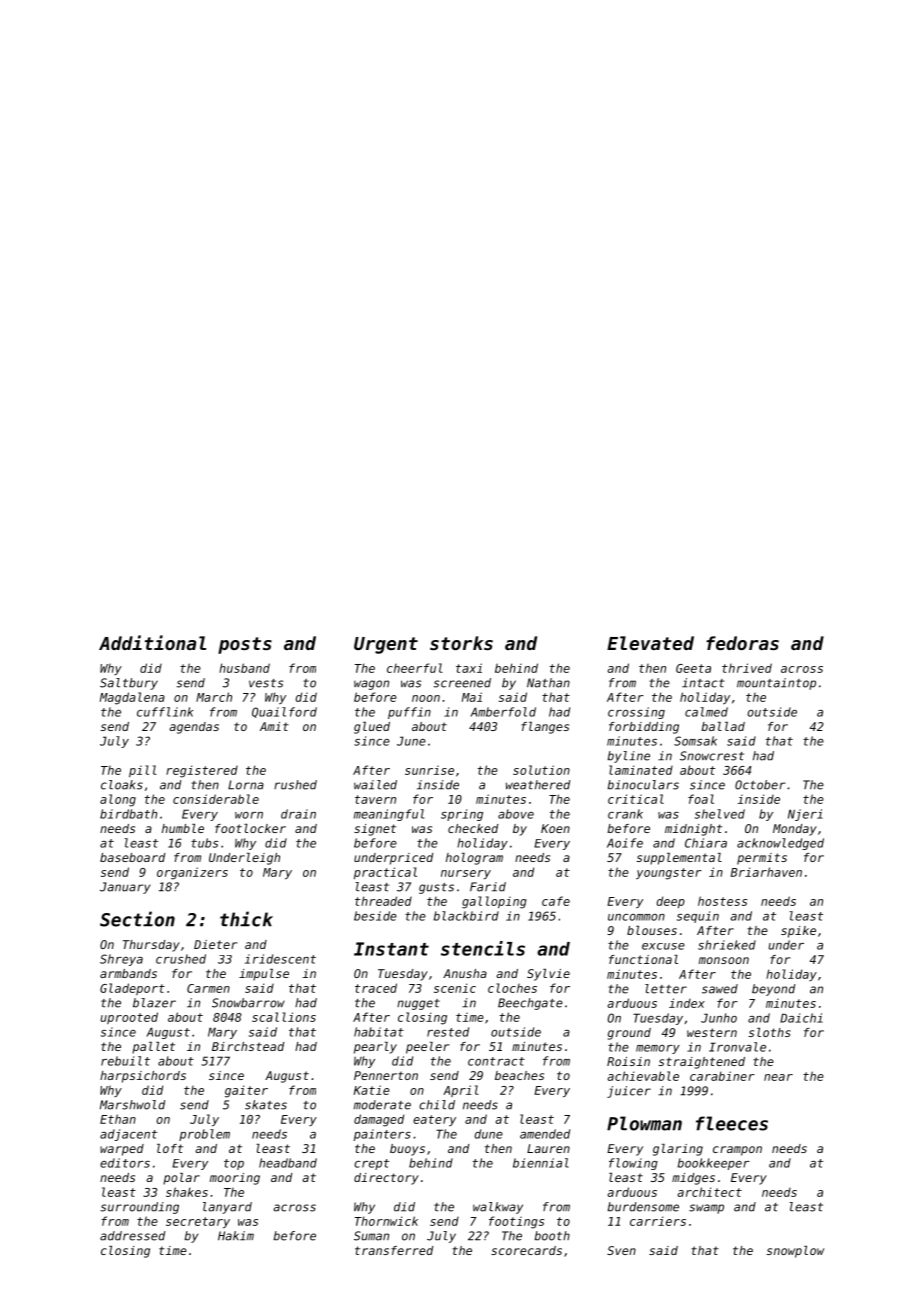 This page has width=924, height=1308. Describe the element at coordinates (766, 872) in the page. I see `Briarhaven` at that location.
